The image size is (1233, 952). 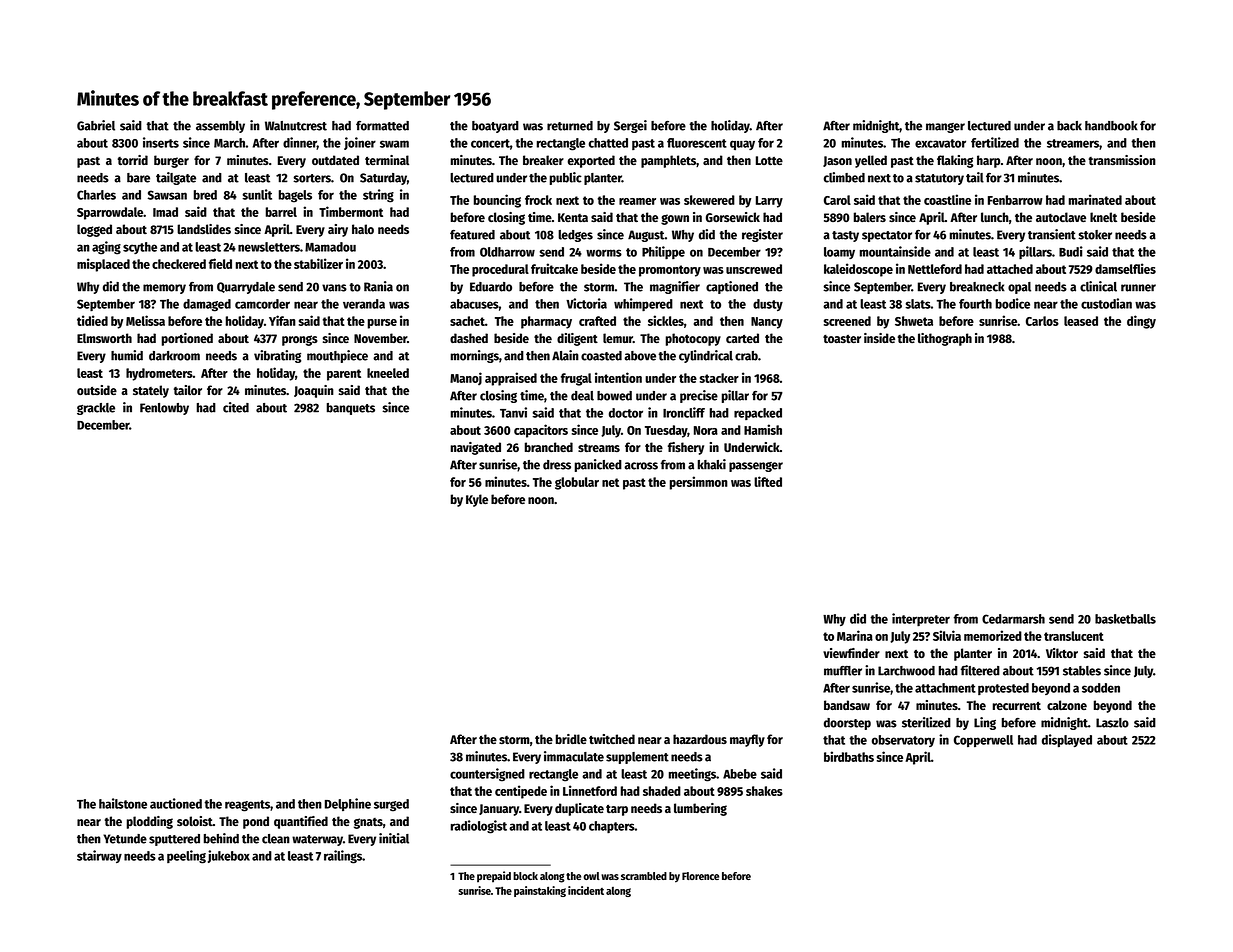 What do you see at coordinates (571, 739) in the screenshot?
I see `bridle` at bounding box center [571, 739].
